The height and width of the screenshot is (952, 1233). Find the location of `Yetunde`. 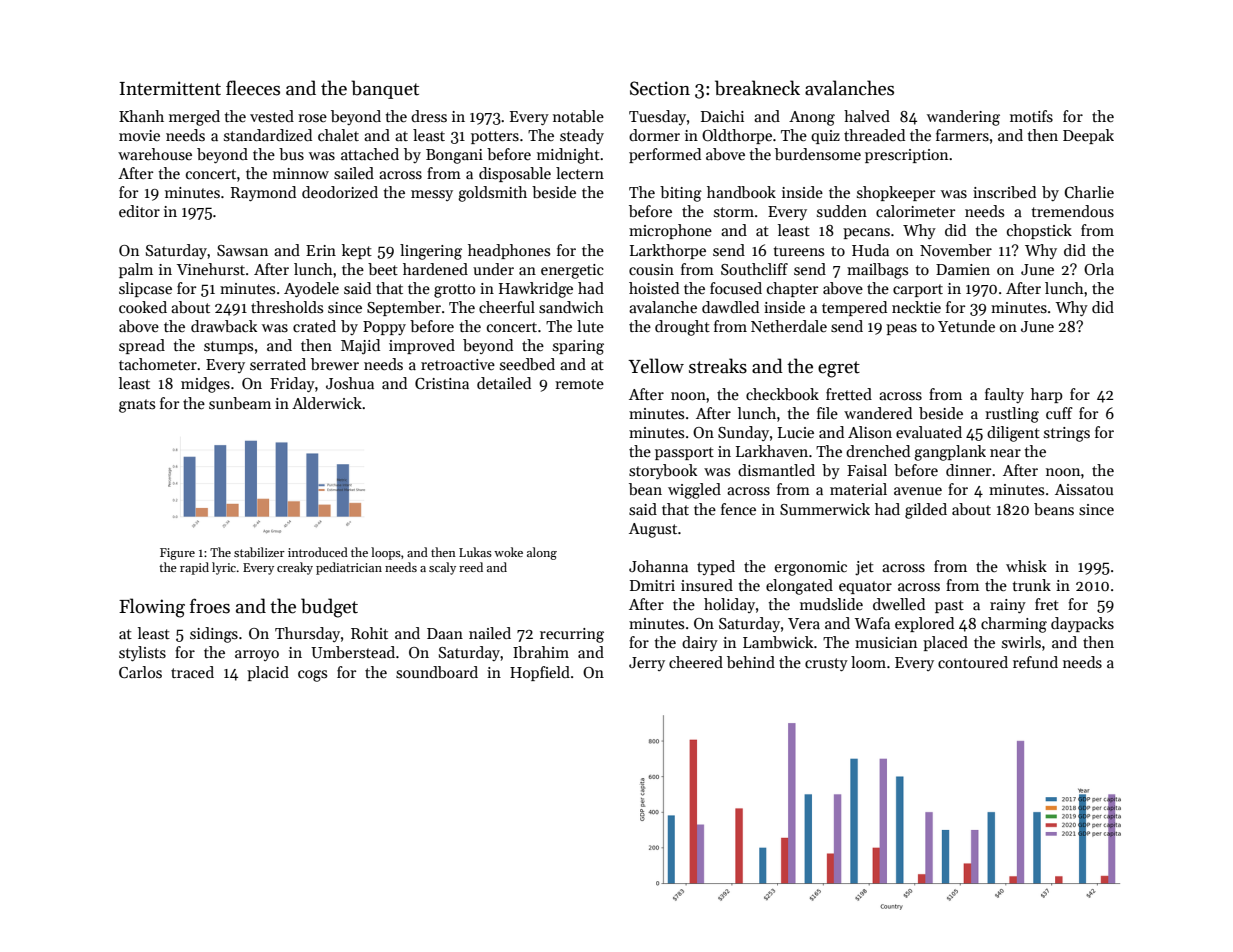

Yetunde is located at coordinates (966, 326).
